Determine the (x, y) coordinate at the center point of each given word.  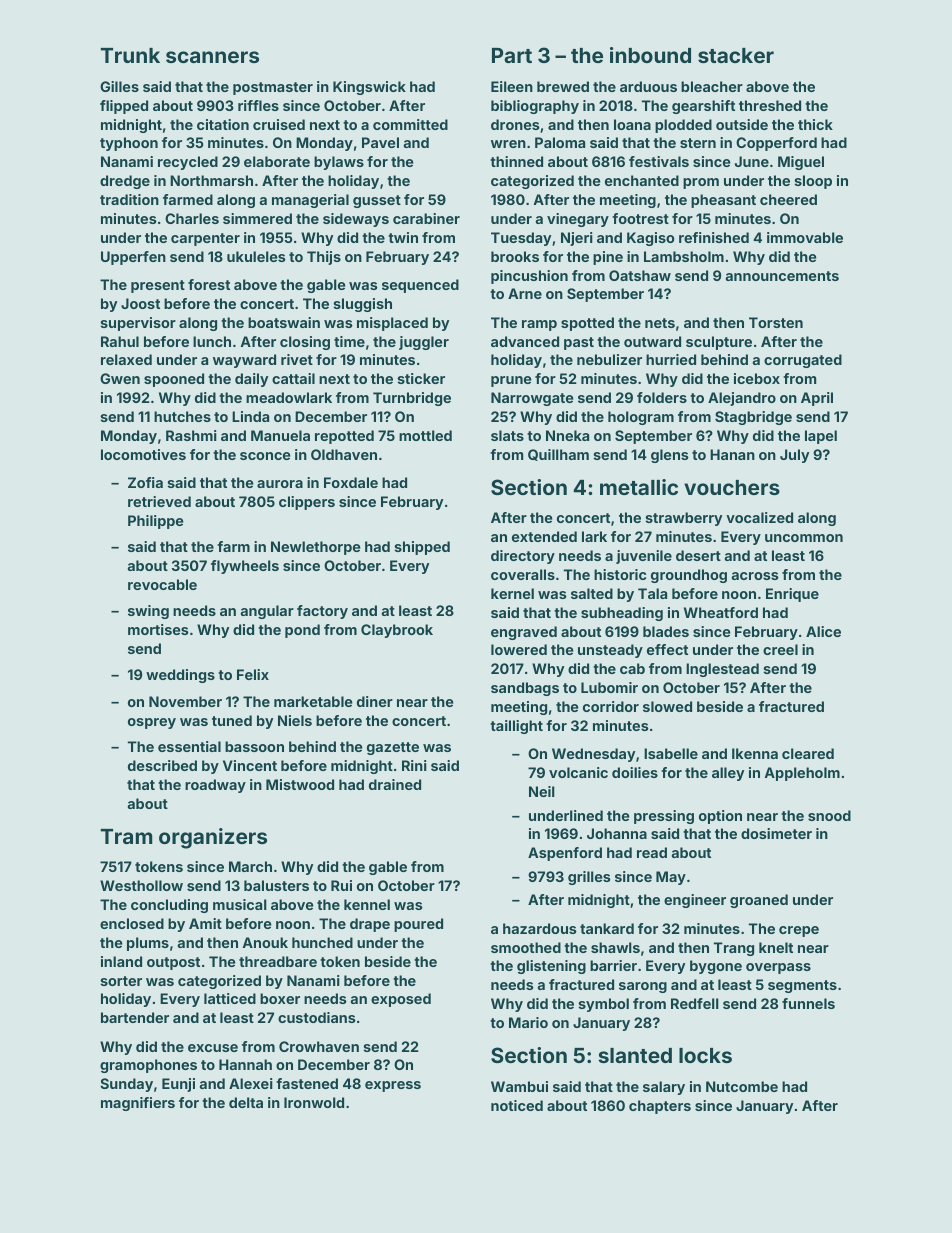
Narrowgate (532, 399)
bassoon (254, 746)
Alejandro (742, 399)
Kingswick (369, 88)
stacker (736, 55)
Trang (734, 949)
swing (148, 612)
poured (418, 925)
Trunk (130, 55)
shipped (422, 548)
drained (395, 784)
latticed (230, 998)
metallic (639, 487)
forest (209, 284)
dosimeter (776, 833)
